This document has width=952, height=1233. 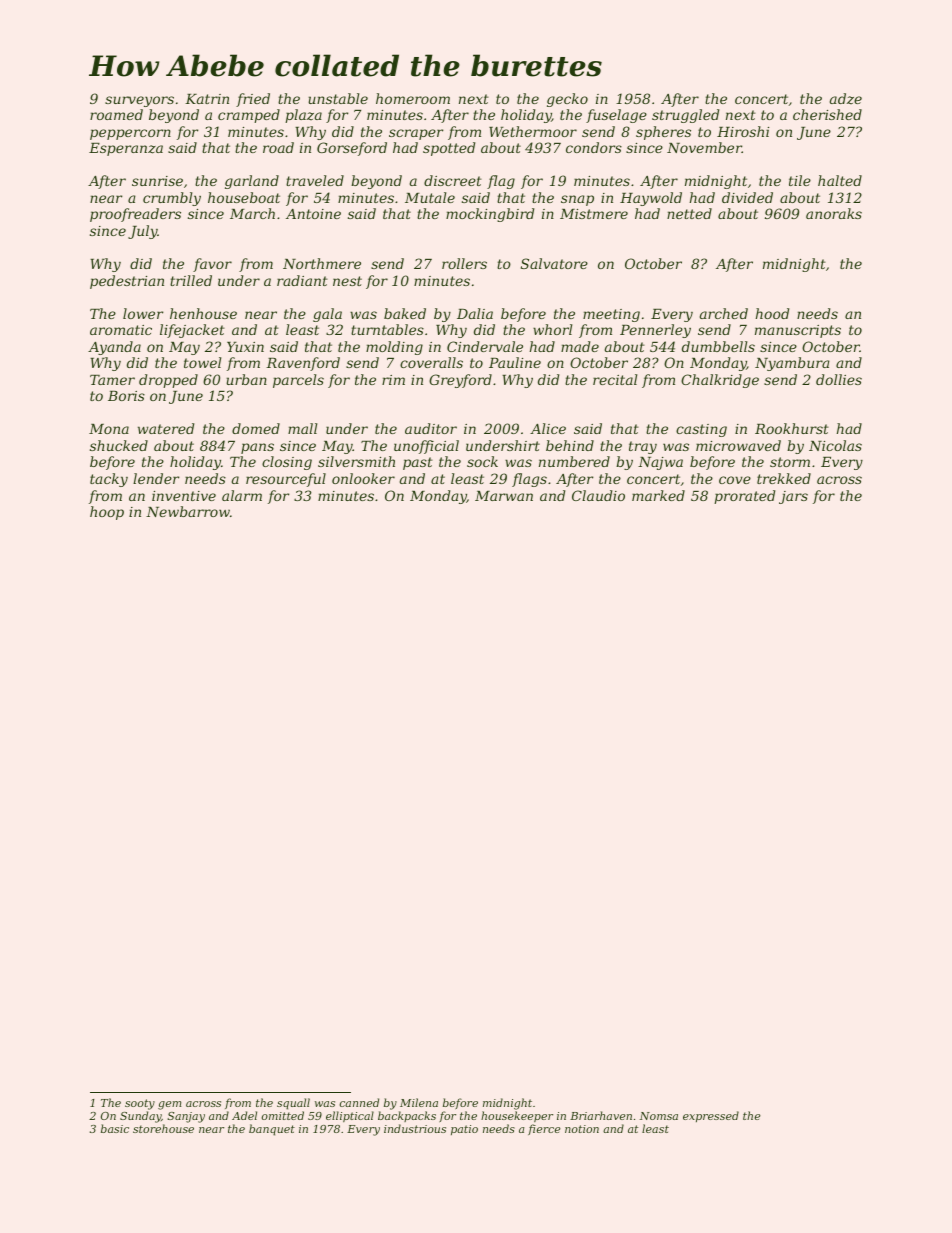 I want to click on gecko, so click(x=567, y=100).
